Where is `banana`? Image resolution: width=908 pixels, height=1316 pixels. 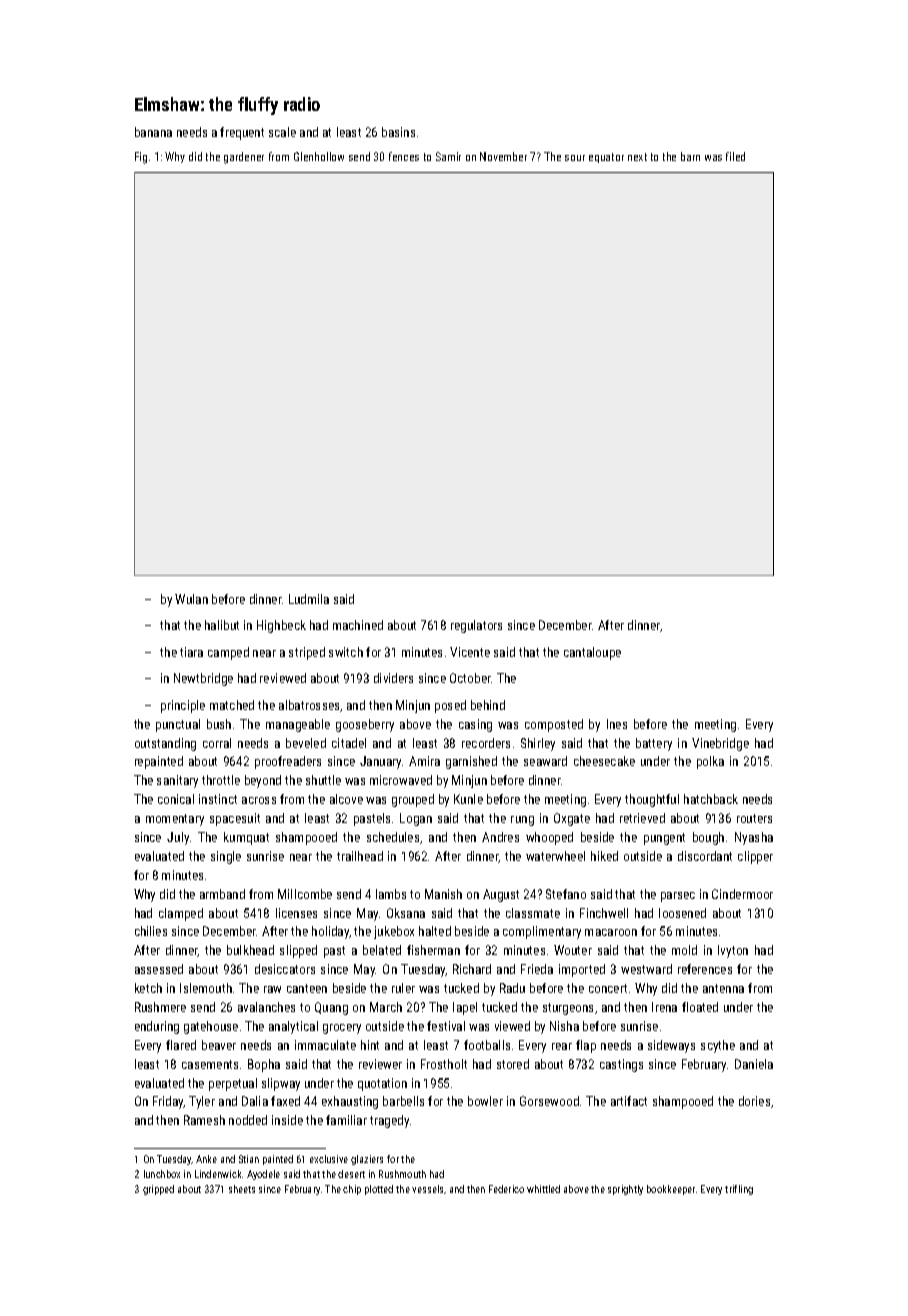 banana is located at coordinates (153, 132).
